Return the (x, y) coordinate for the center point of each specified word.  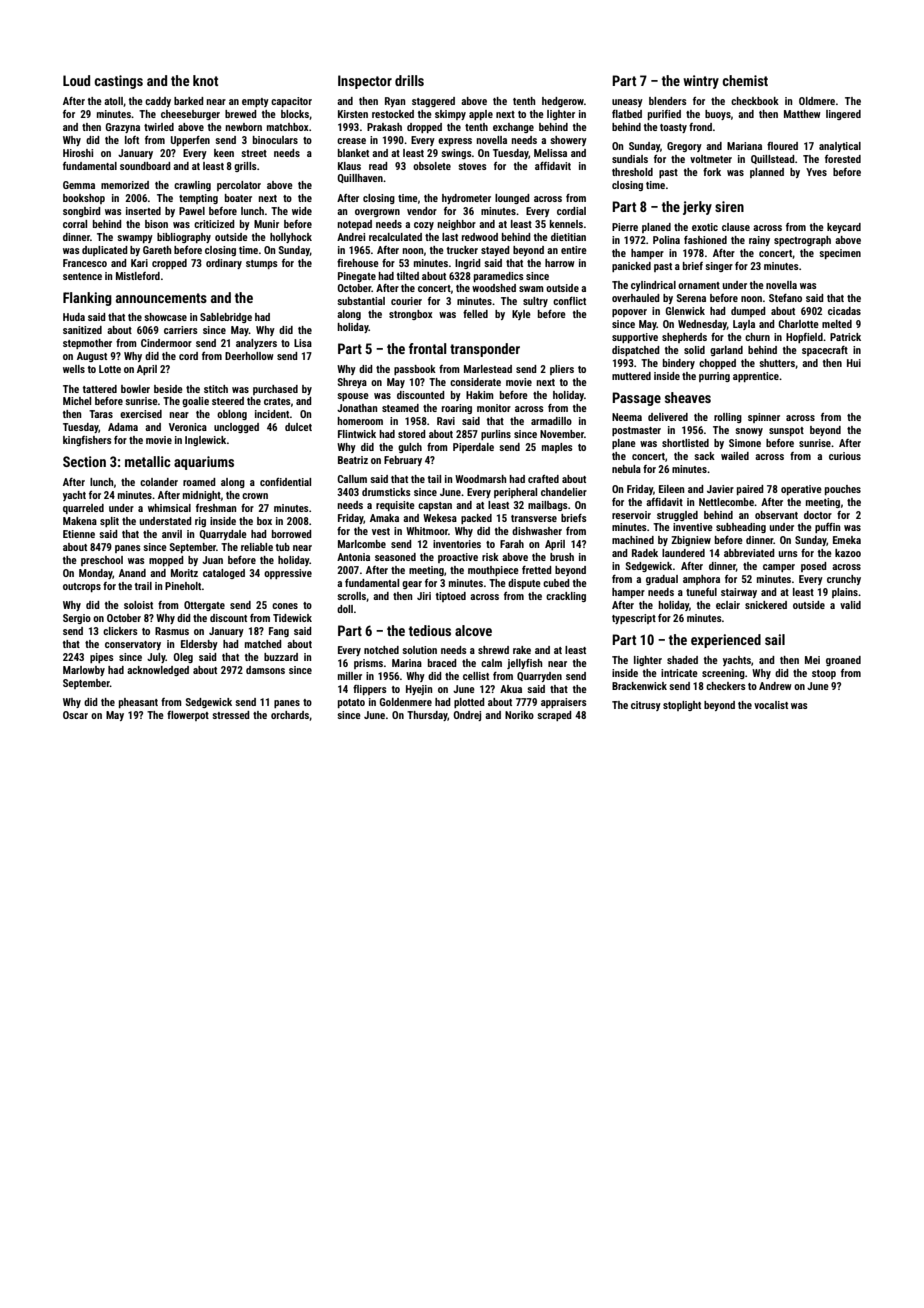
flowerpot (188, 716)
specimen (840, 254)
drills (409, 80)
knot (205, 80)
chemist (745, 80)
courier (406, 301)
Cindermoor (166, 343)
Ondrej (467, 716)
